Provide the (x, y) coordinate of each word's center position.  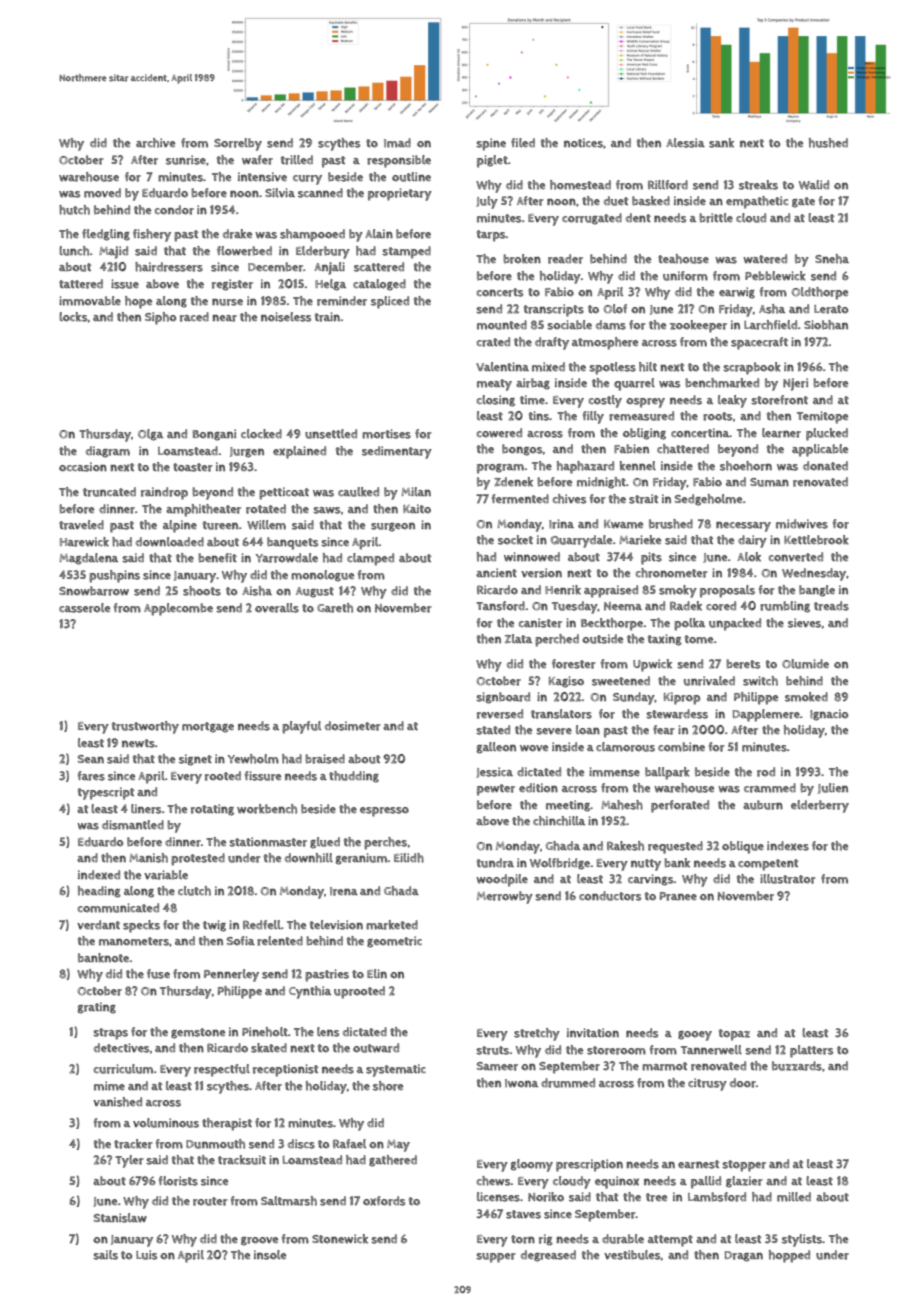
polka (689, 624)
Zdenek (513, 482)
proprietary (400, 194)
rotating (212, 810)
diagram (108, 452)
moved (102, 193)
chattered (683, 449)
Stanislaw (120, 1218)
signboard (503, 698)
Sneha (832, 259)
